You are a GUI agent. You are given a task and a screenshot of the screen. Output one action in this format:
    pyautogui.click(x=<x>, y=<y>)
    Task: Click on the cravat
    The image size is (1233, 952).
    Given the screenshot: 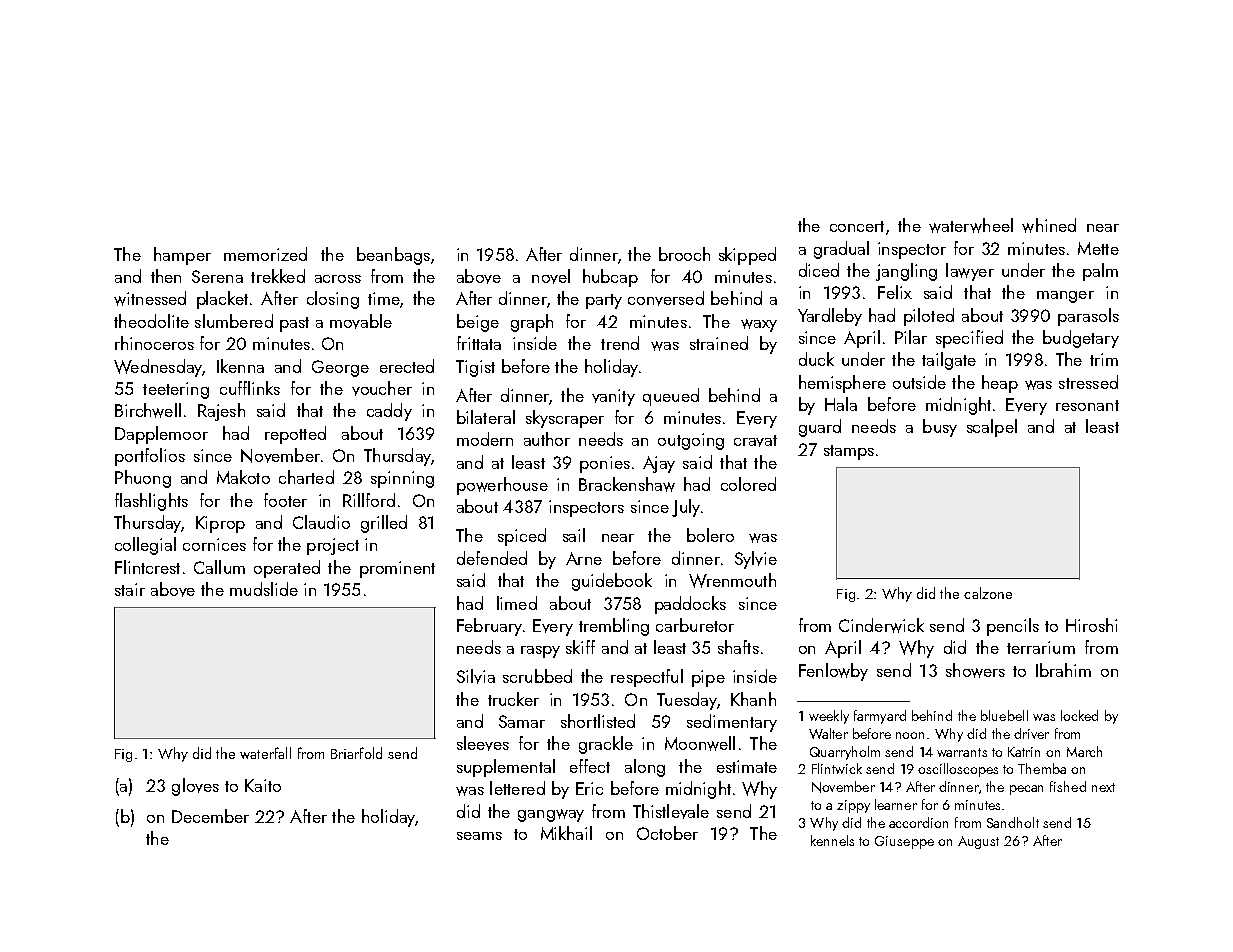 What is the action you would take?
    pyautogui.click(x=755, y=441)
